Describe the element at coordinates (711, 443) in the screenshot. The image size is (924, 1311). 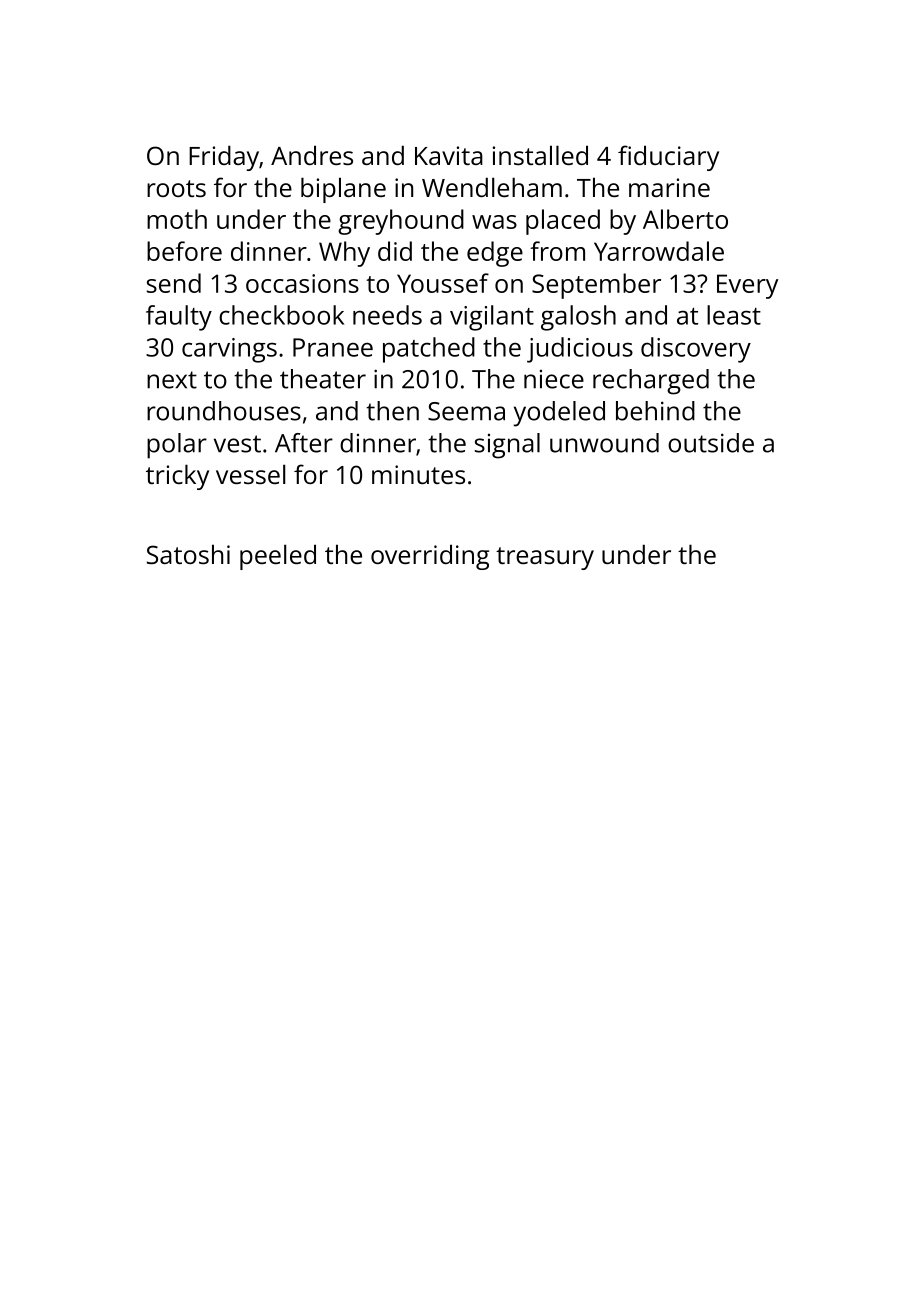
I see `outside` at that location.
